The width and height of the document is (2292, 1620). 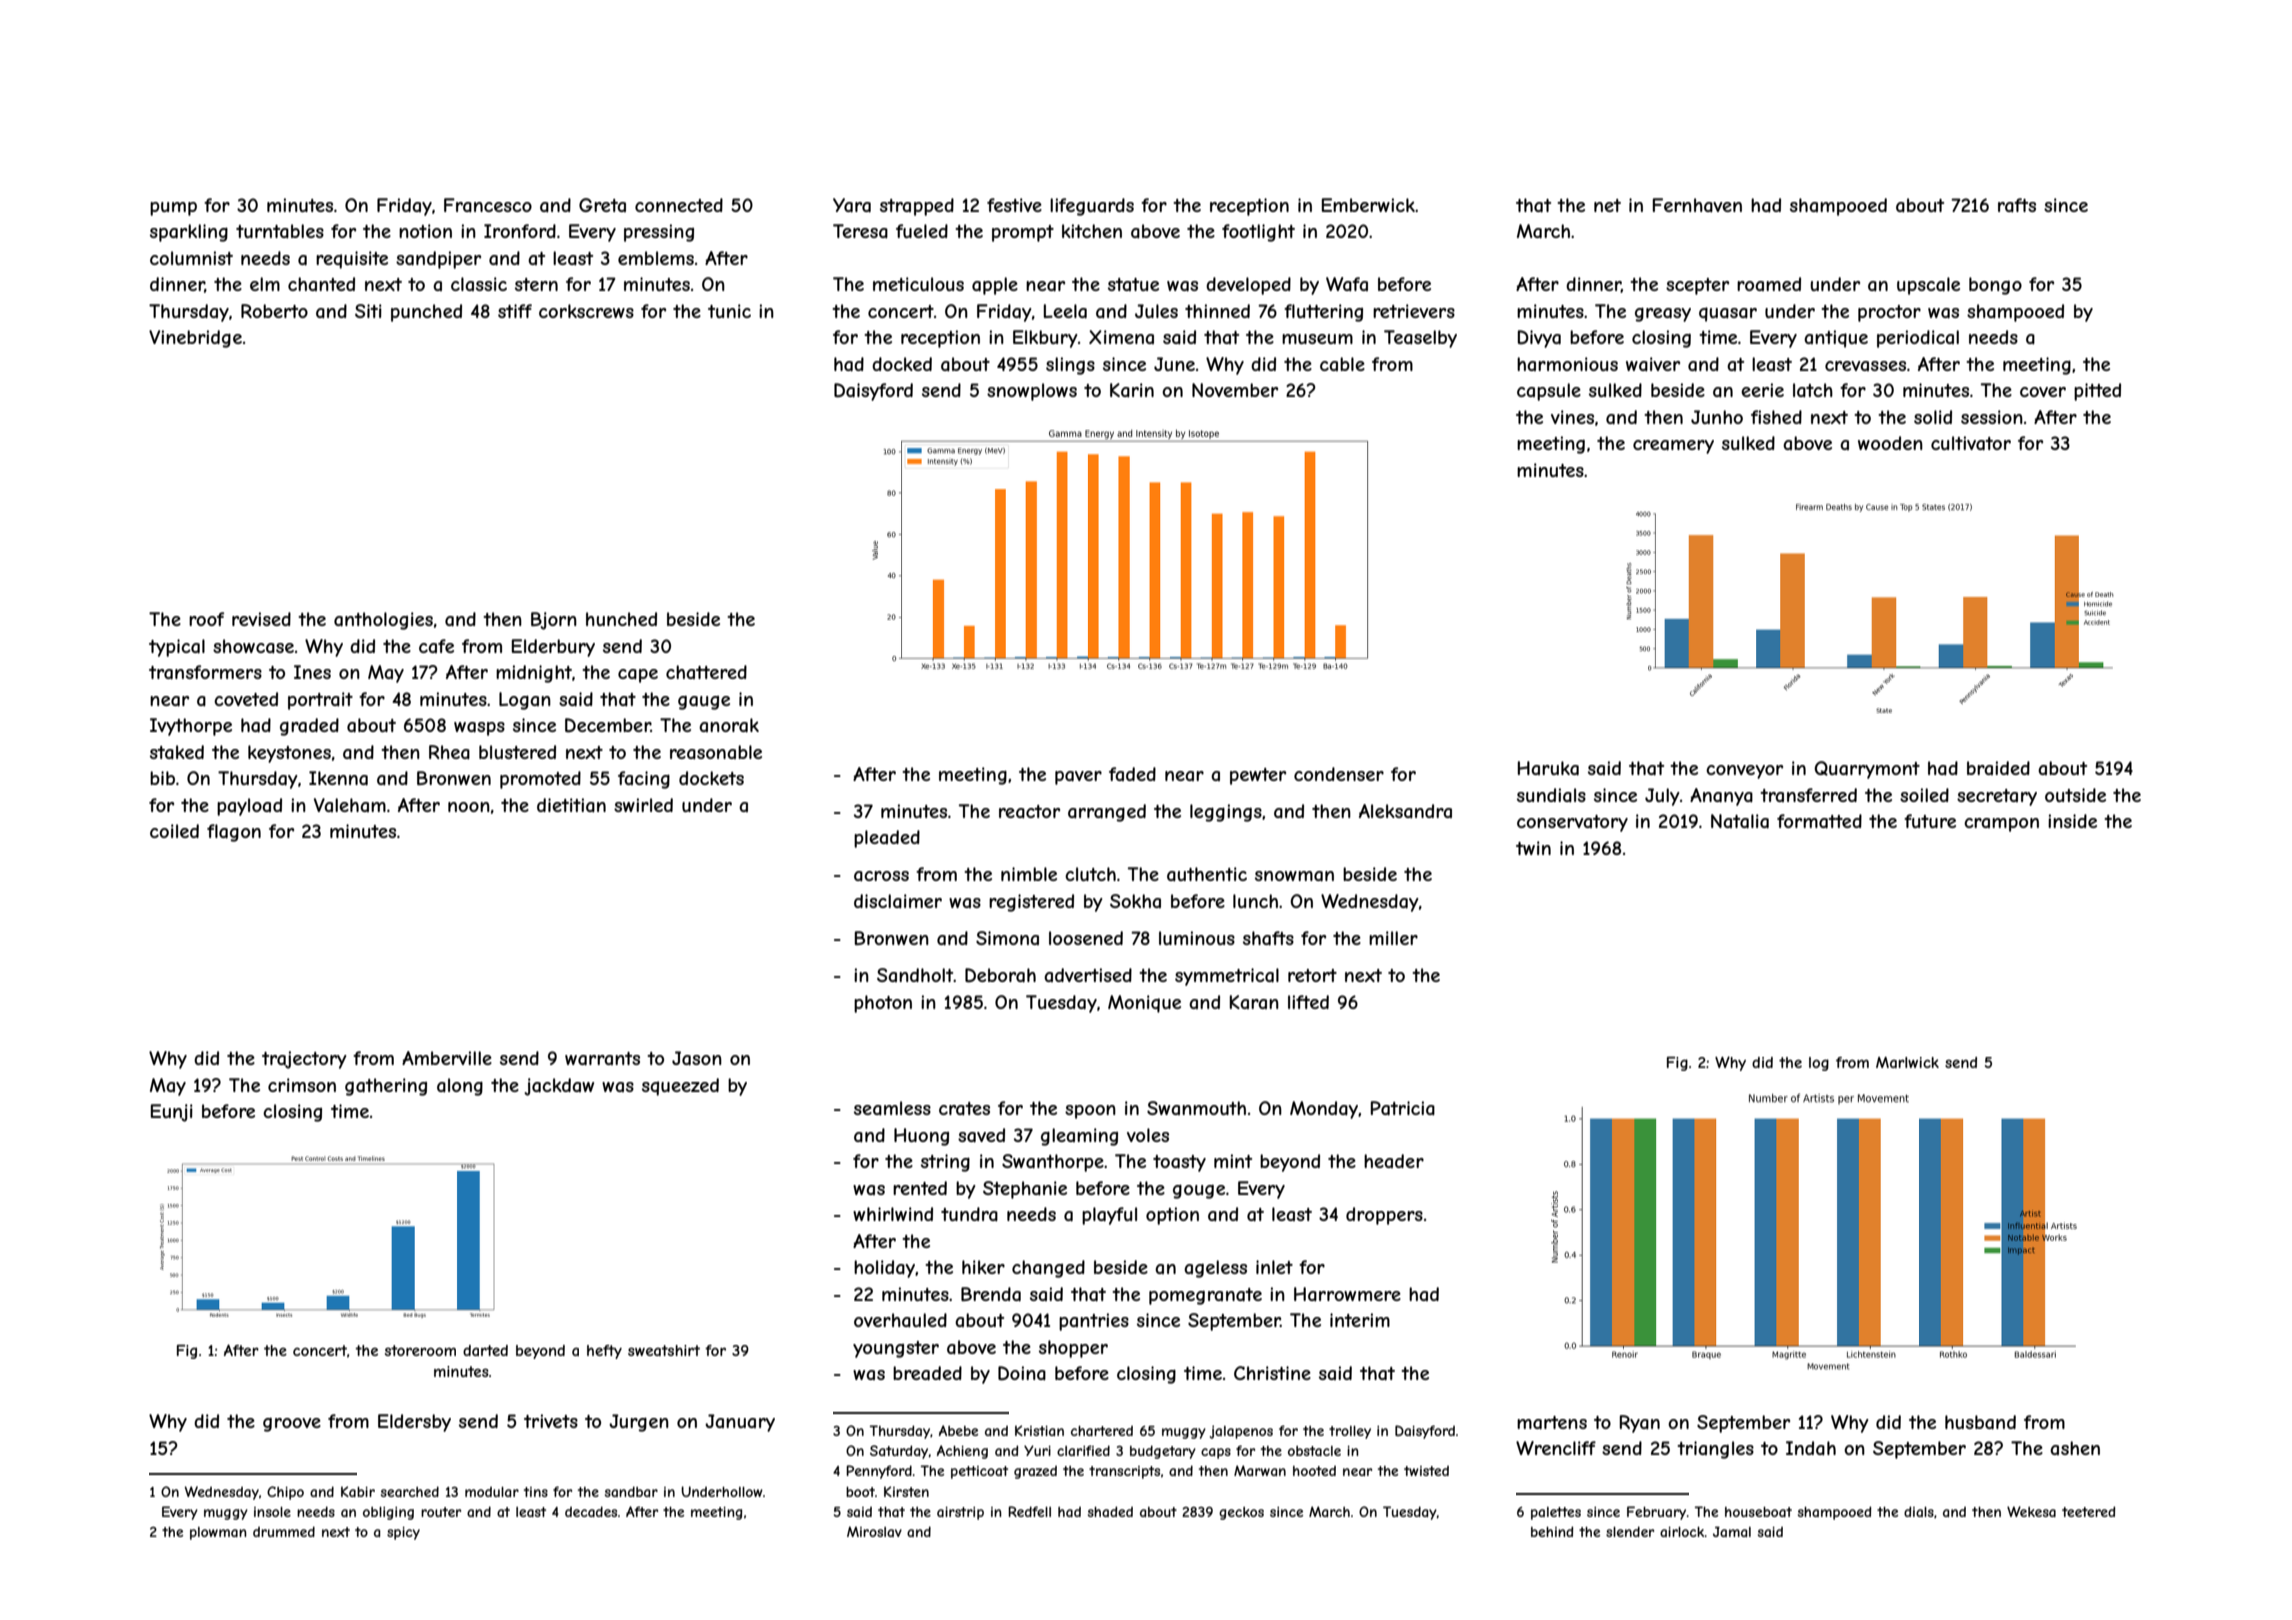 What do you see at coordinates (2001, 825) in the document?
I see `crampon` at bounding box center [2001, 825].
